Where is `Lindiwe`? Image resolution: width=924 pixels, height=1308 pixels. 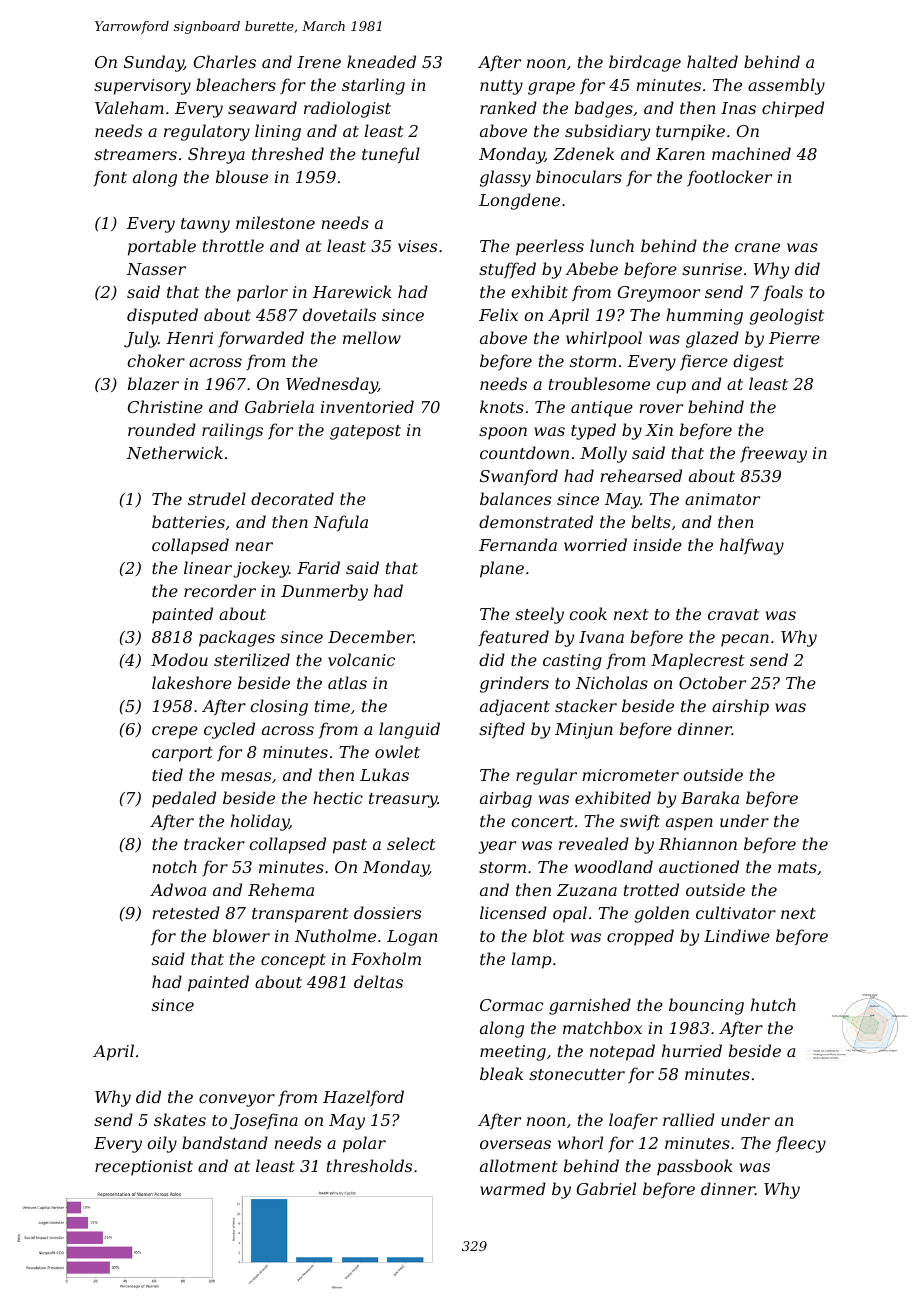
Lindiwe is located at coordinates (737, 935).
